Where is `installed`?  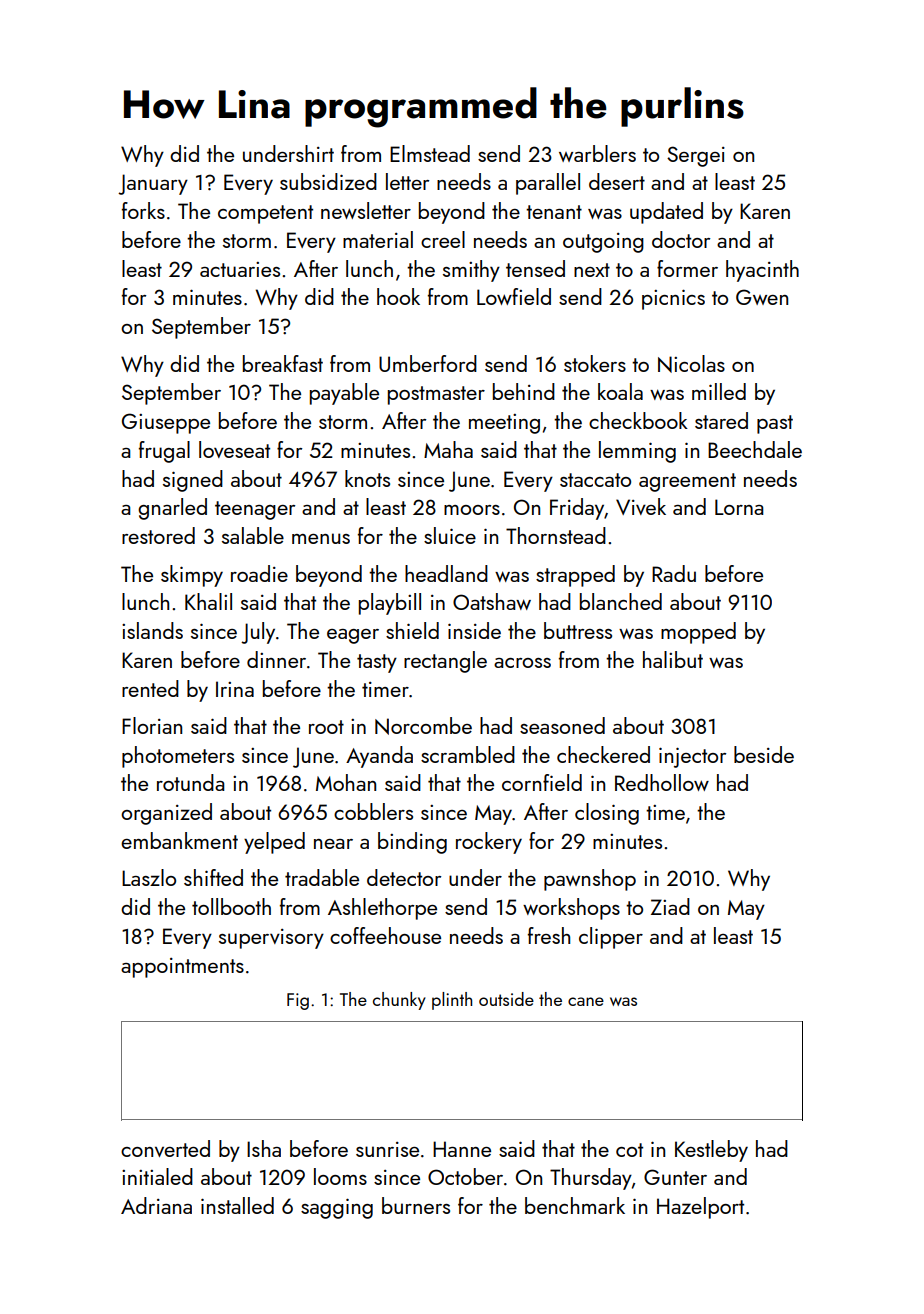 installed is located at coordinates (237, 1205).
